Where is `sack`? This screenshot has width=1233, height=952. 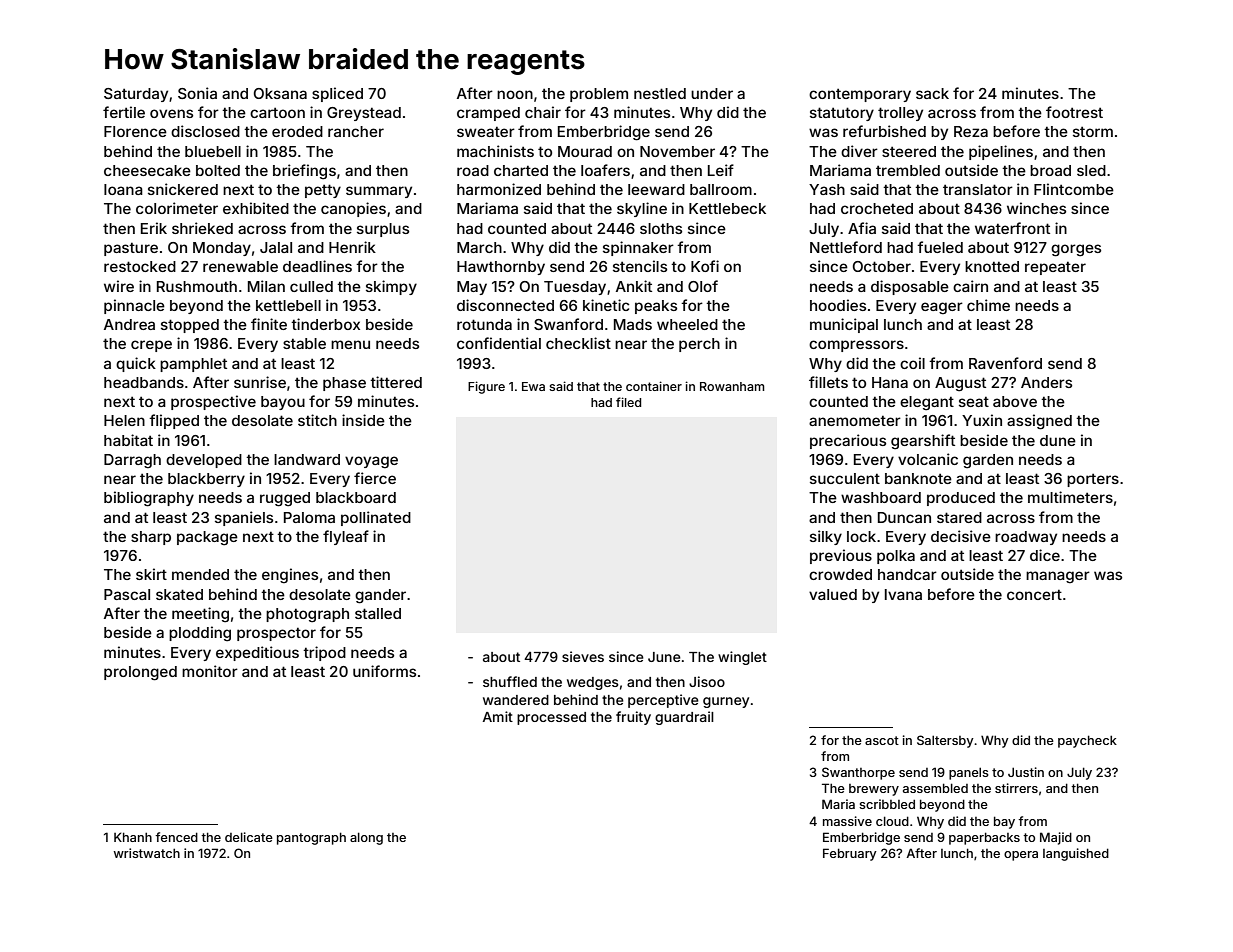
sack is located at coordinates (932, 93).
